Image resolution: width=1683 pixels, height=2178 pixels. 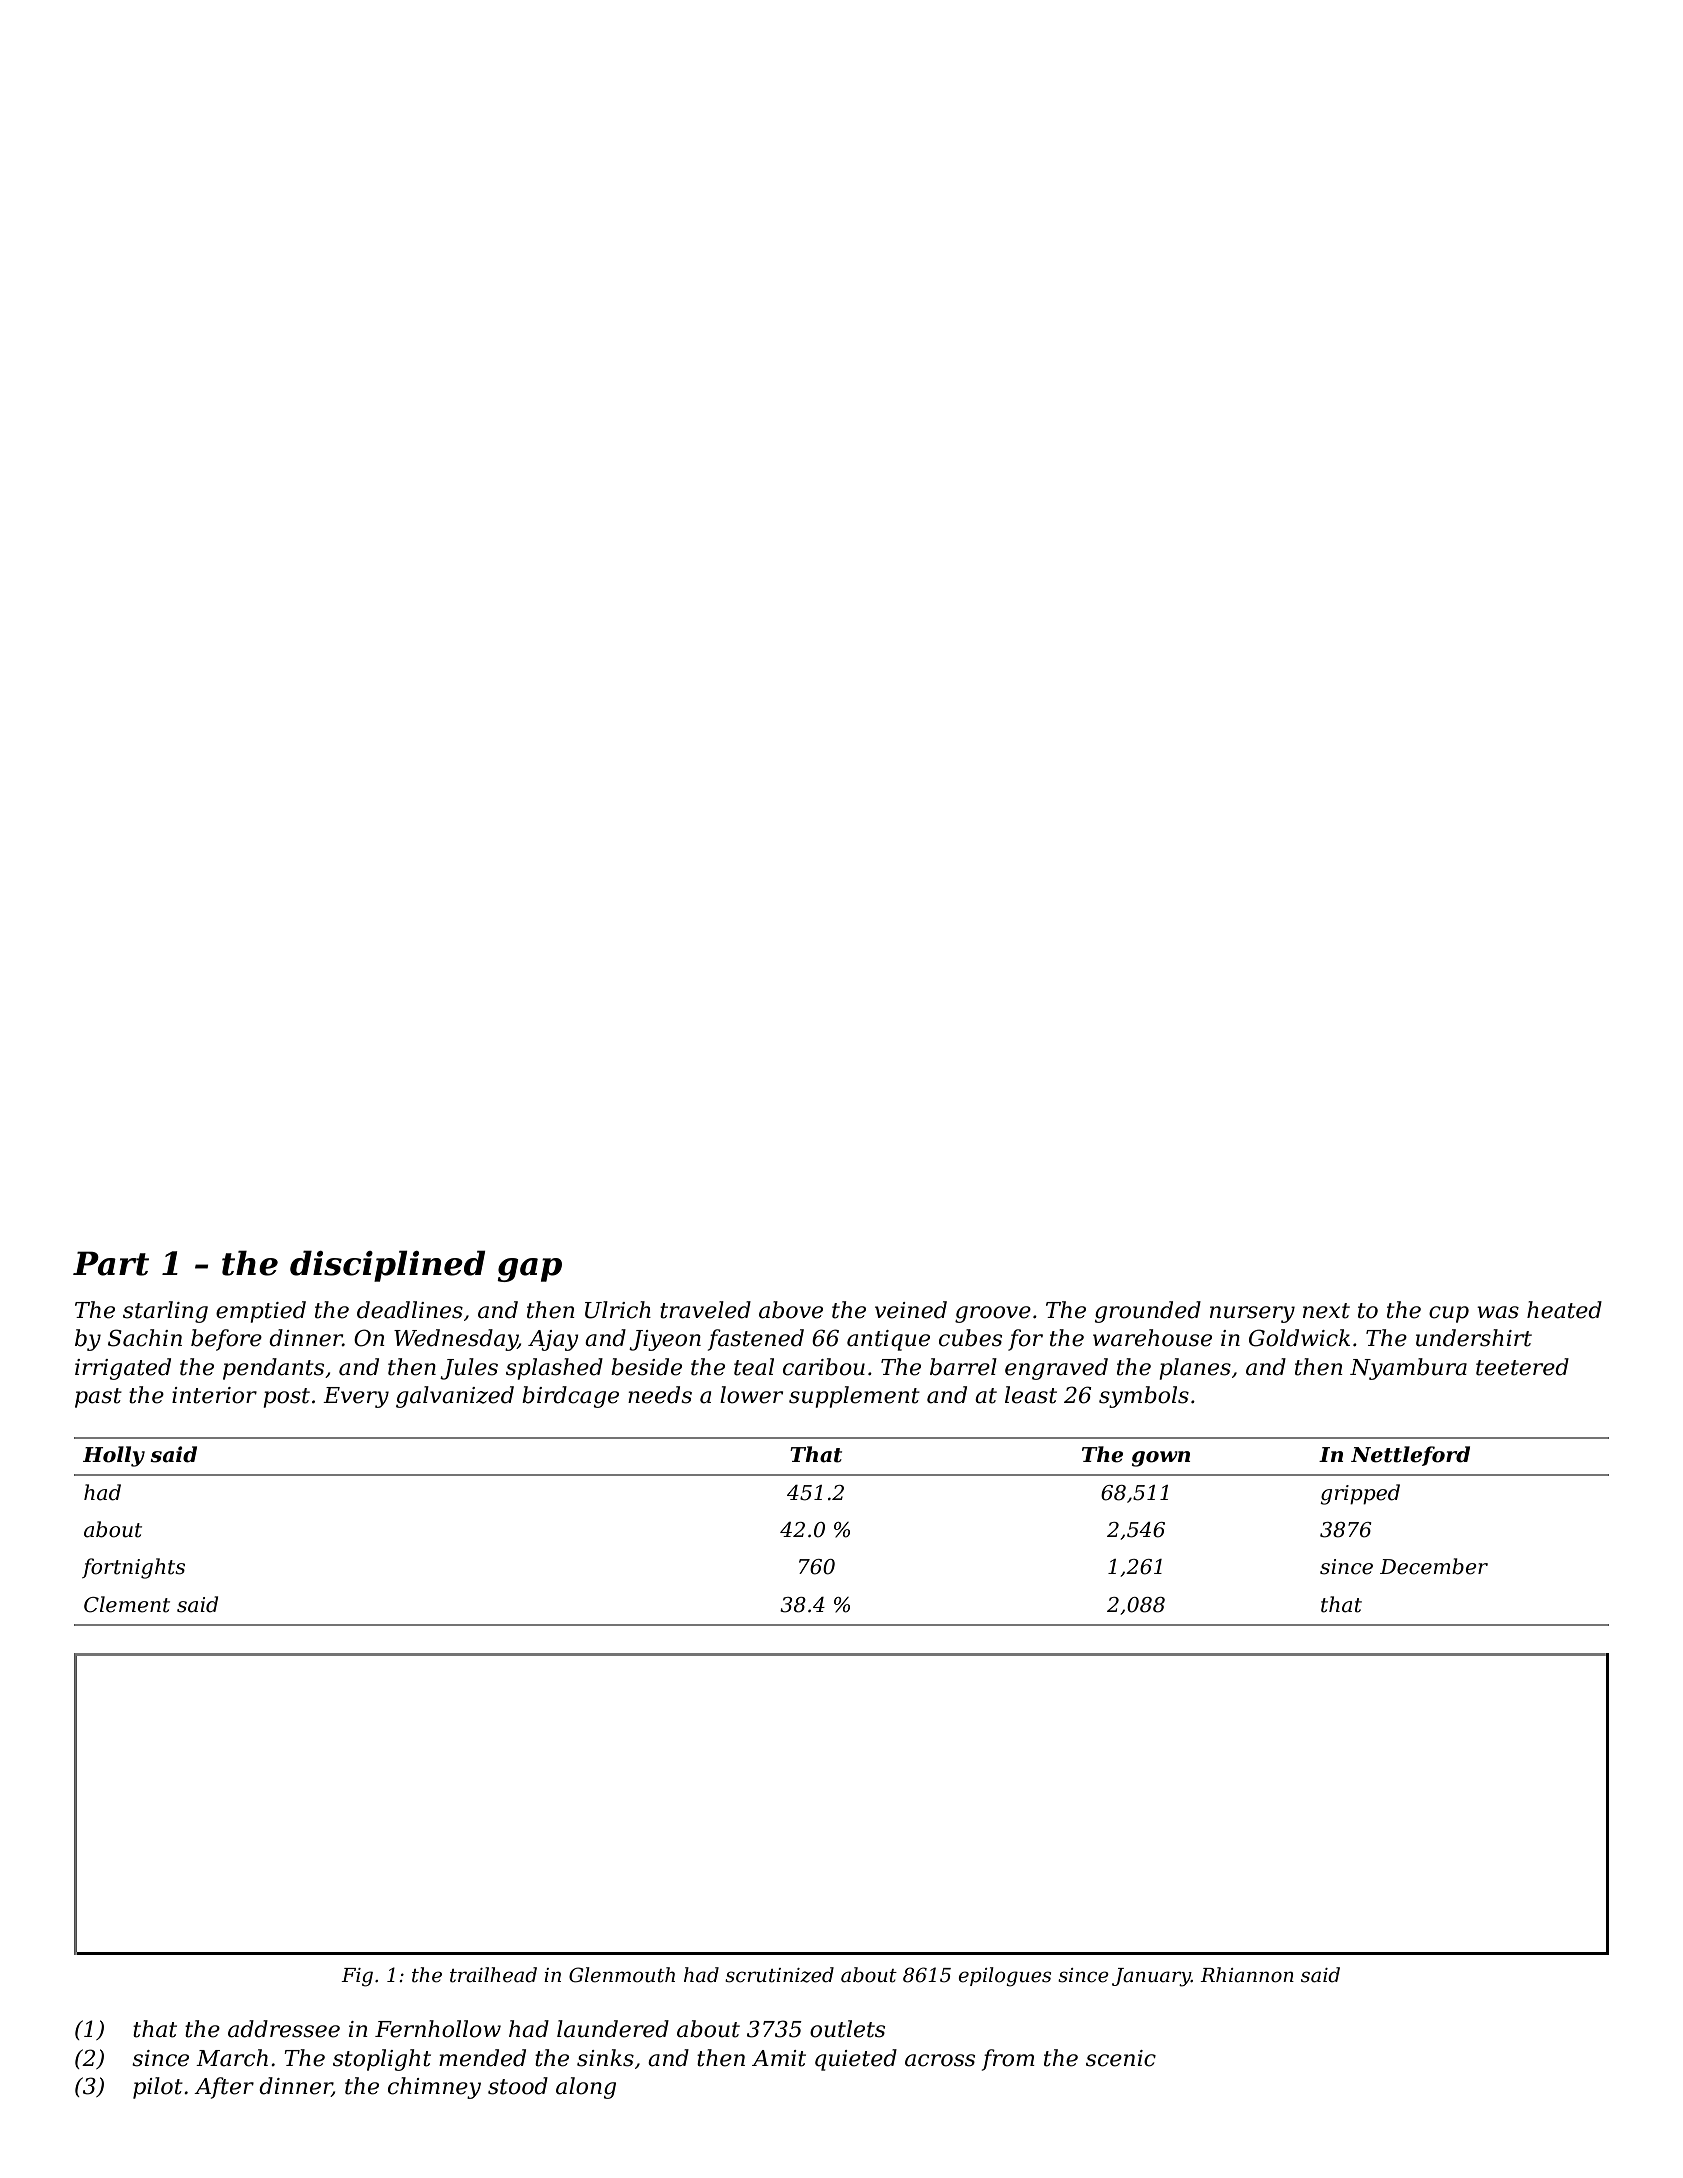 I want to click on Clement, so click(x=127, y=1604).
